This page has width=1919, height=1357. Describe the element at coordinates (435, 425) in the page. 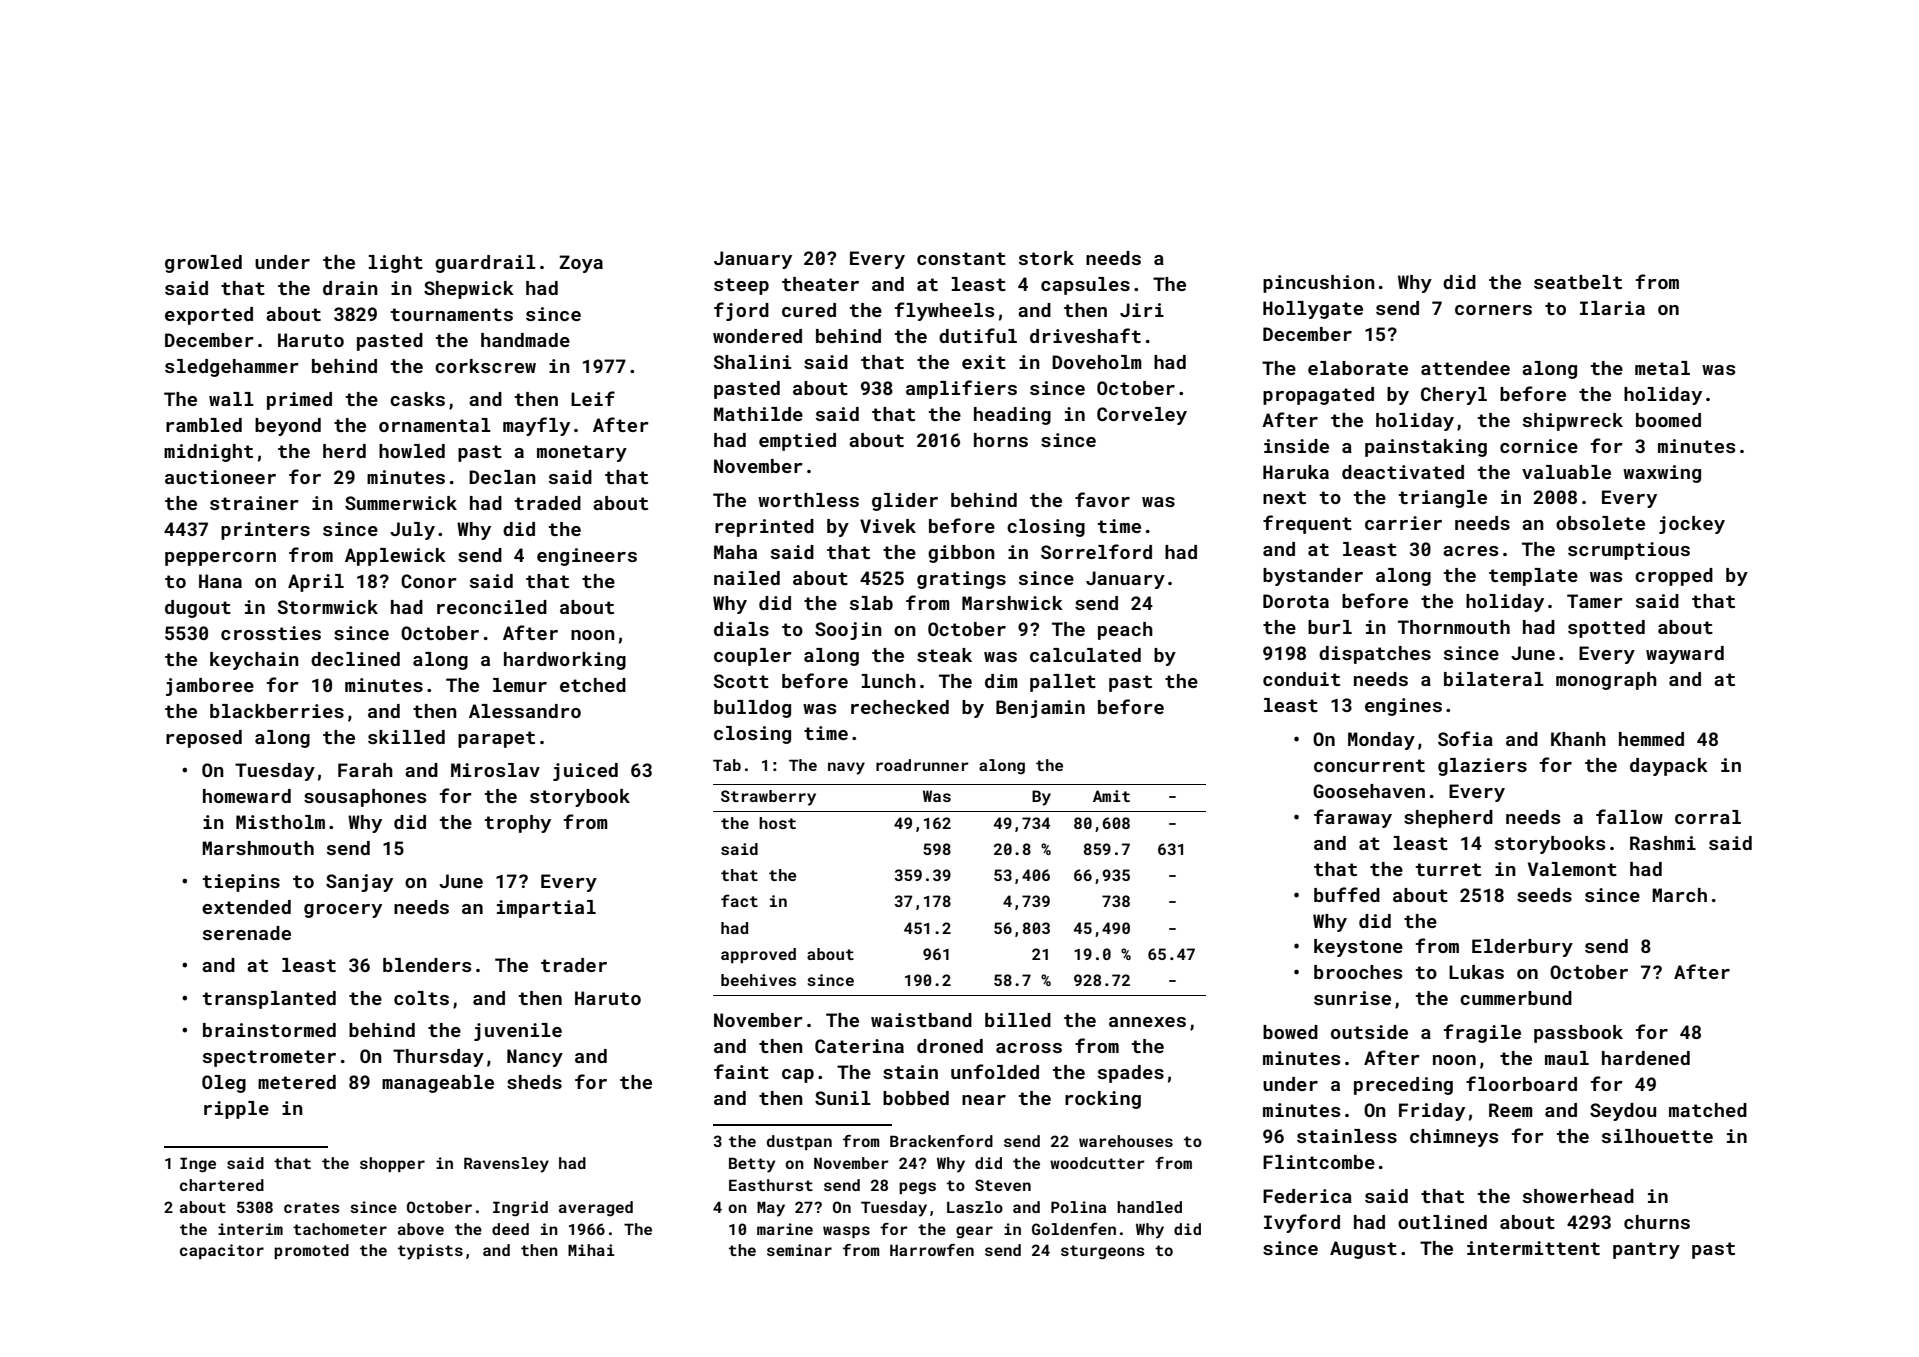

I see `ornamental` at that location.
